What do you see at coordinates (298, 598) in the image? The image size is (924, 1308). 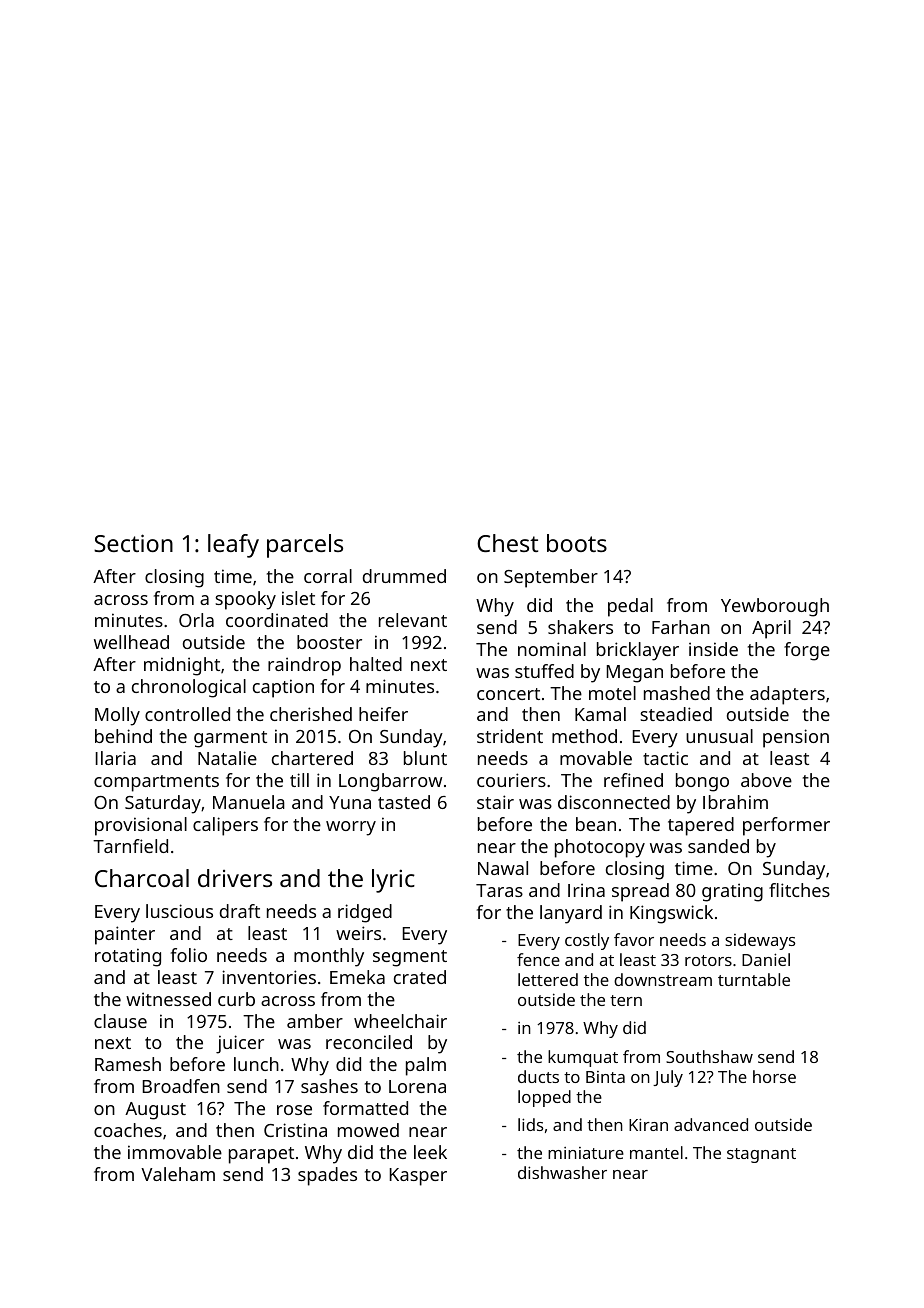 I see `islet` at bounding box center [298, 598].
